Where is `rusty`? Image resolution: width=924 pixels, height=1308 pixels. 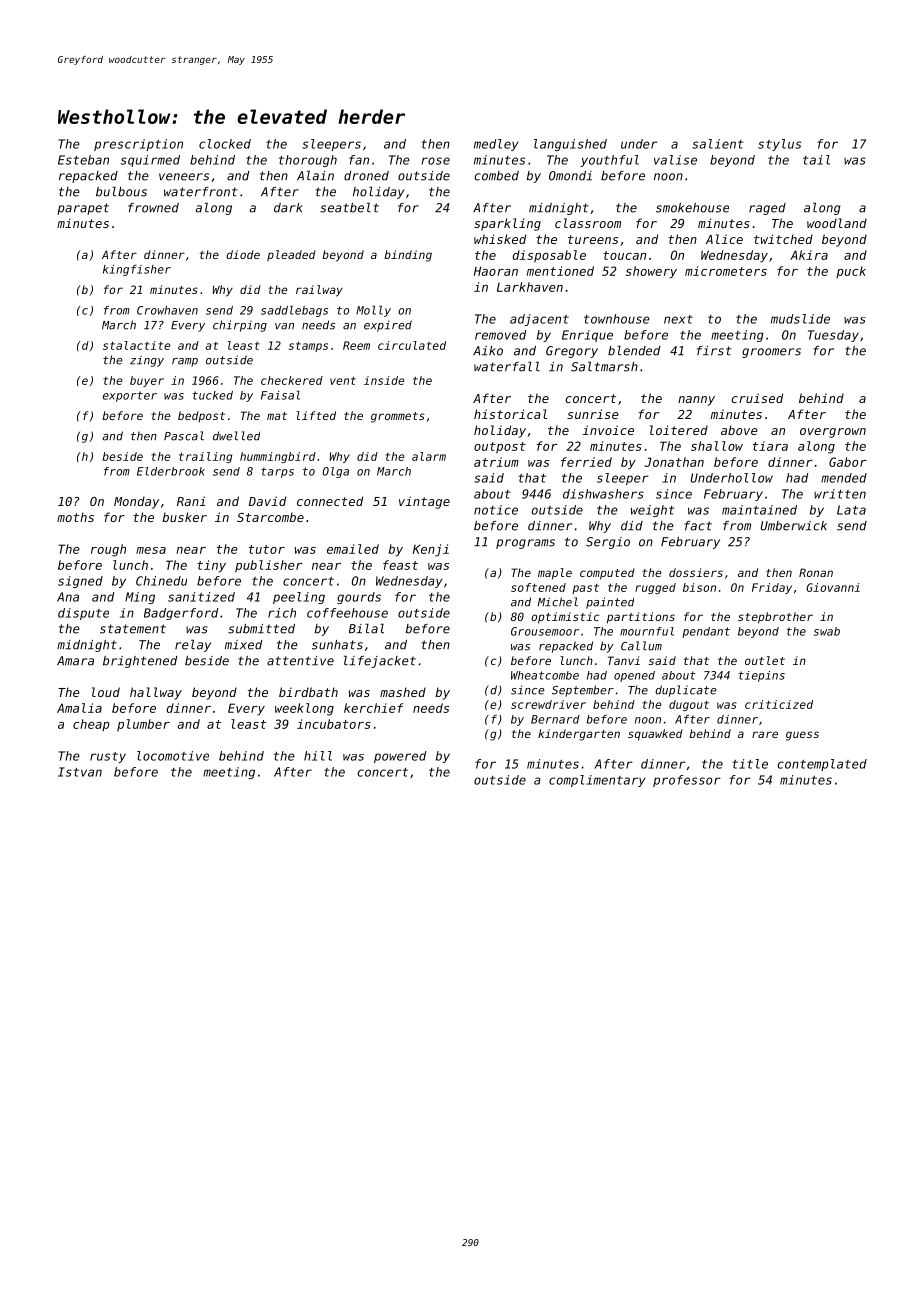
rusty is located at coordinates (108, 757).
